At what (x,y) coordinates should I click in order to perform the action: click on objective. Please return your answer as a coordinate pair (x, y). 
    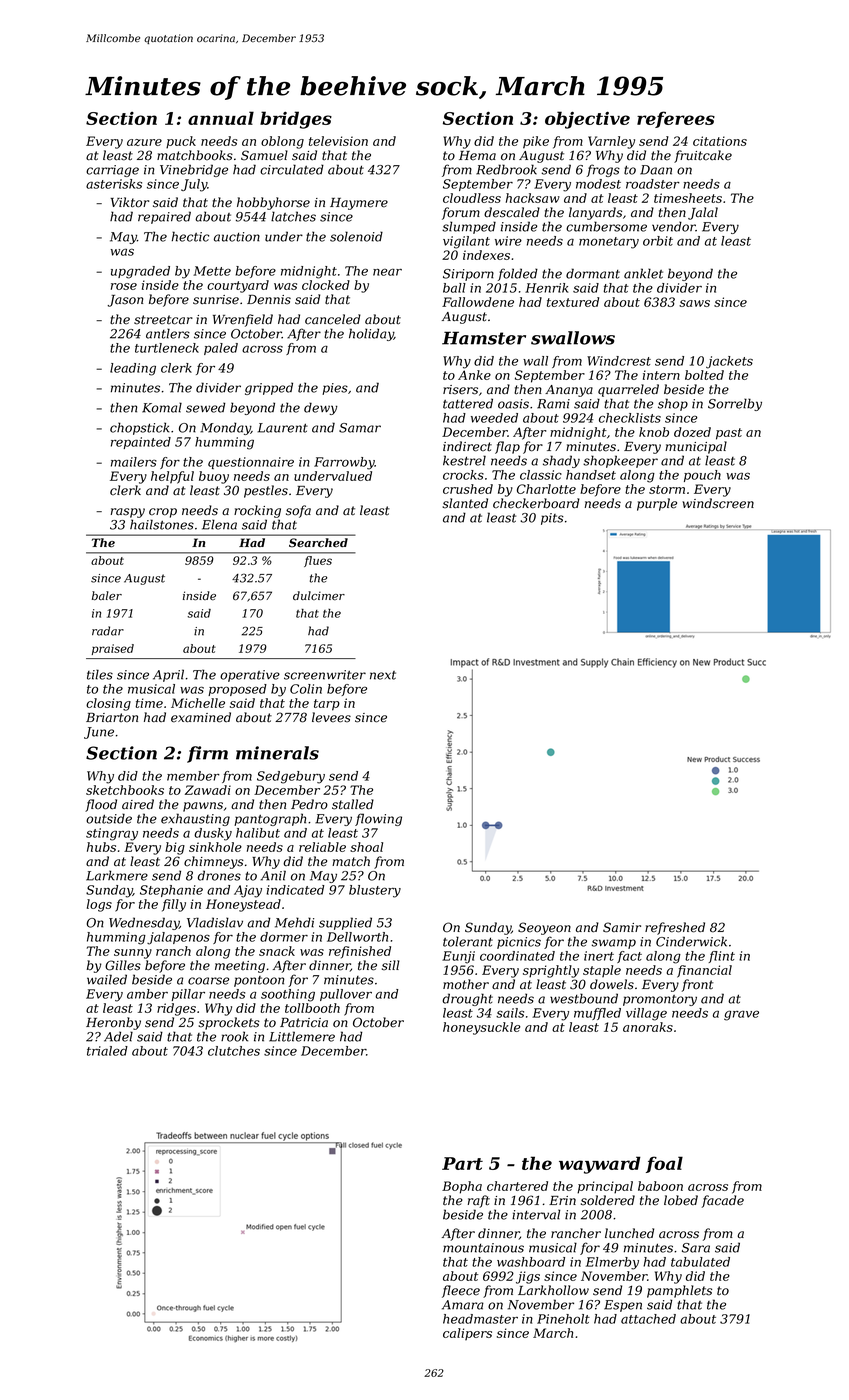
    Looking at the image, I should click on (587, 120).
